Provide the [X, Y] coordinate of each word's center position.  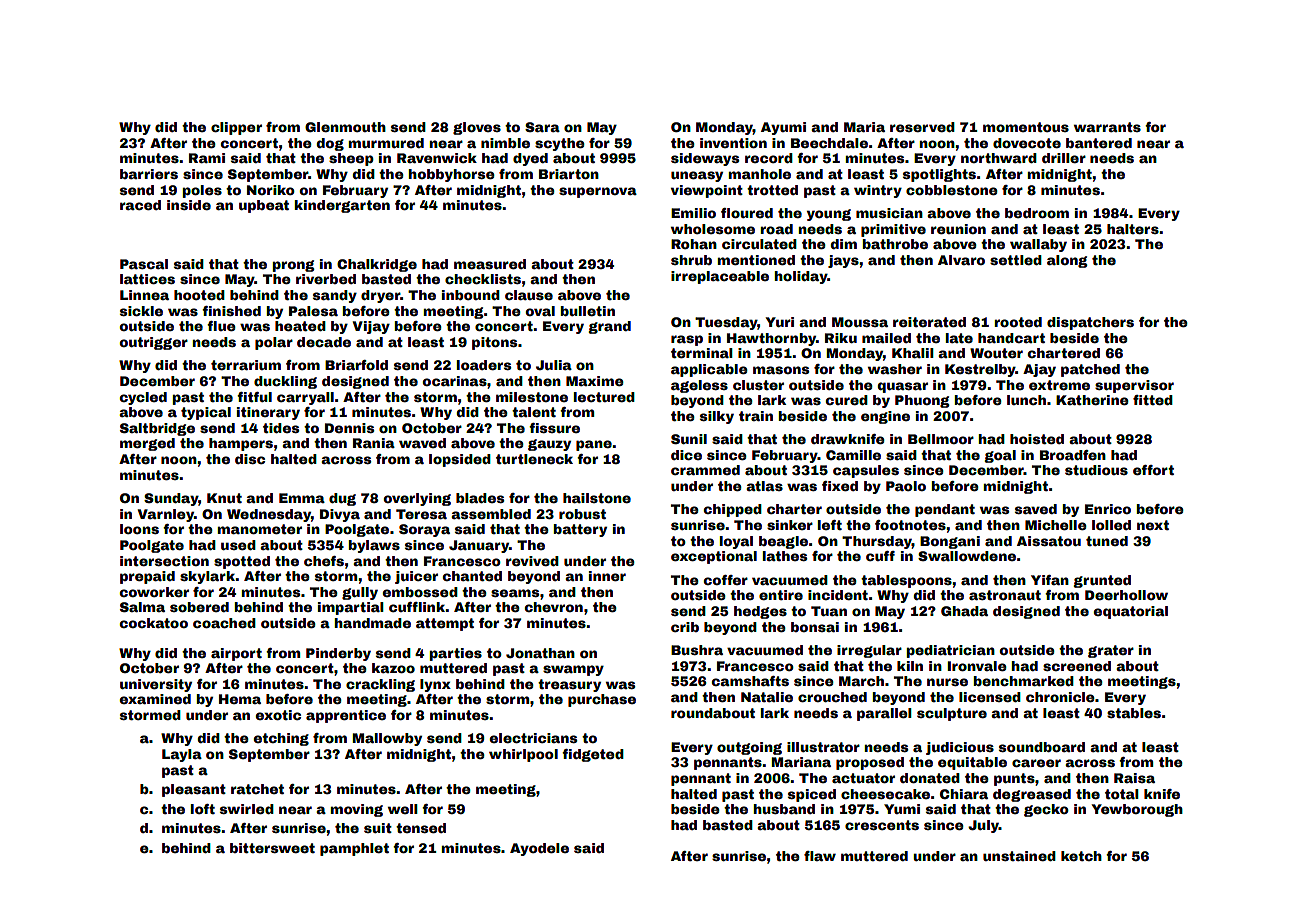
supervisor [1134, 386]
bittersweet [272, 848]
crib [685, 627]
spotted [242, 562]
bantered [1099, 143]
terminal [702, 353]
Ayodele [539, 849]
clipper [236, 128]
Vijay [371, 327]
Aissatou [1049, 541]
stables [1134, 713]
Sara [542, 127]
